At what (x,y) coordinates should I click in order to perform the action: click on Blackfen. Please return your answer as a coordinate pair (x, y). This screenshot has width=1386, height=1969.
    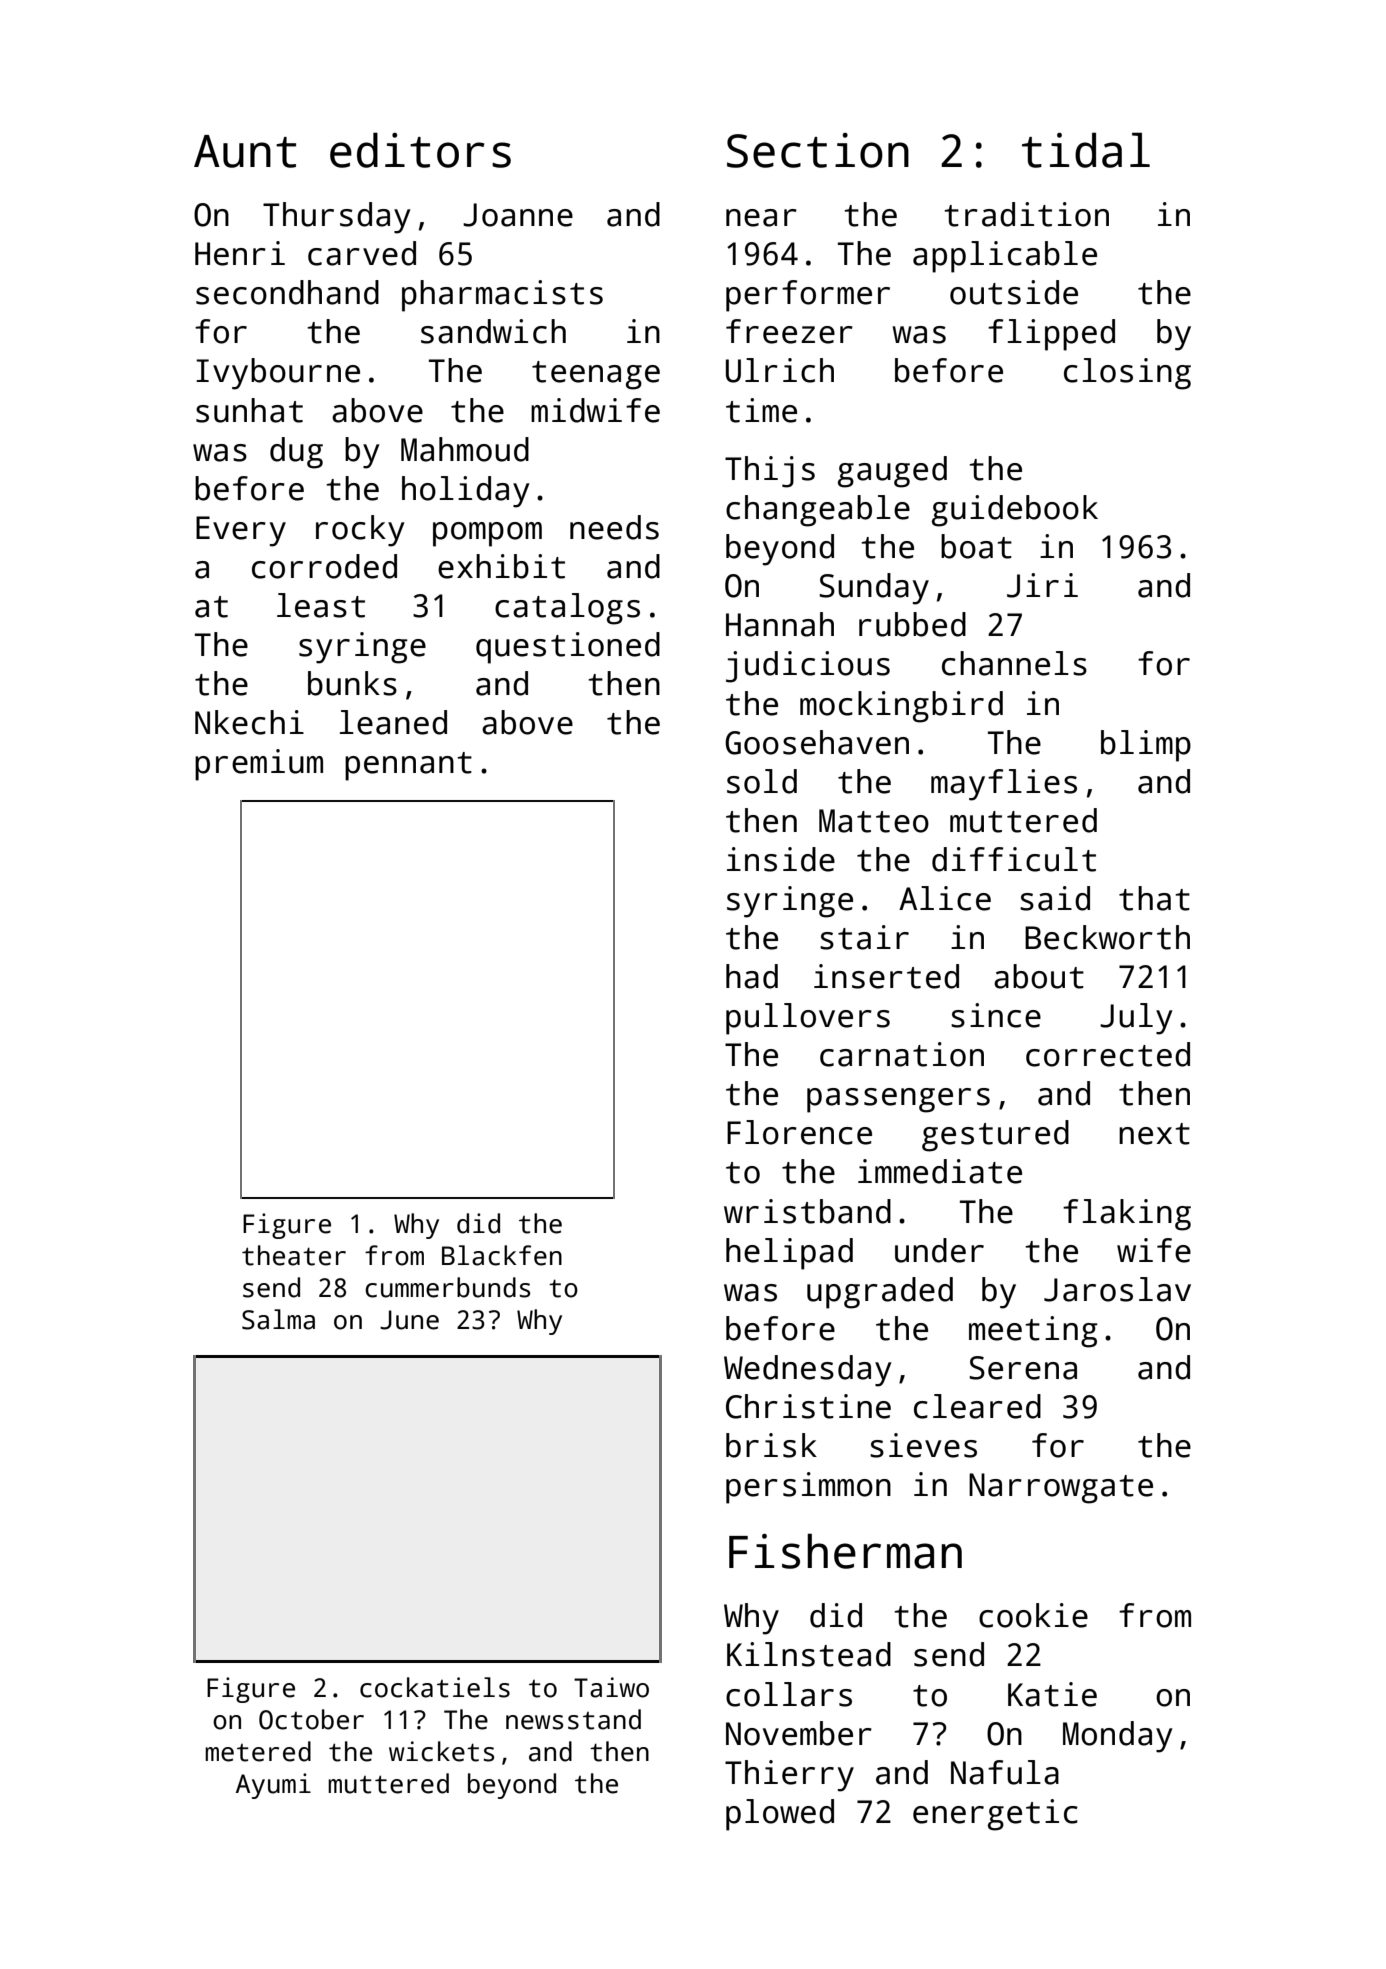
    Looking at the image, I should click on (502, 1255).
